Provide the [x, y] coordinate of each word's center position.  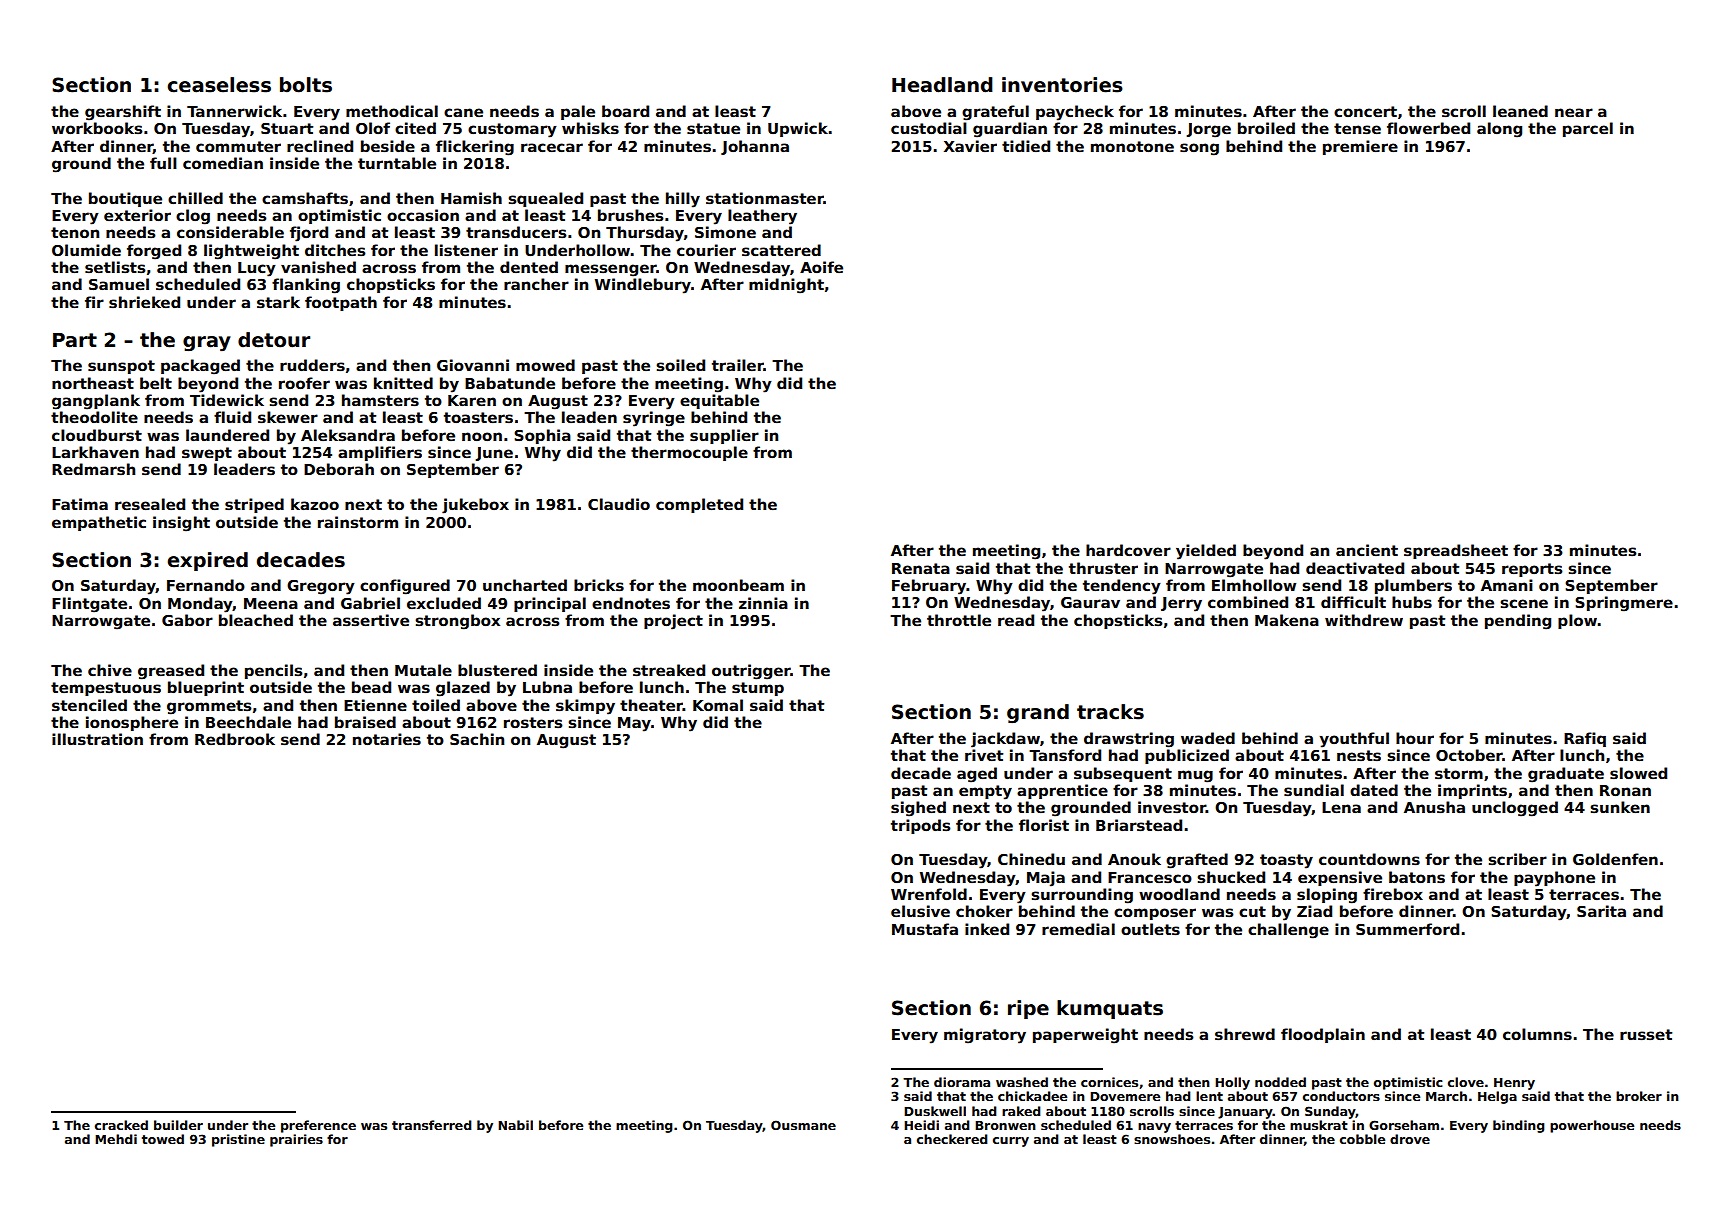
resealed [150, 504]
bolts [306, 85]
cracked [121, 1125]
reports [1532, 570]
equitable [719, 401]
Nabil [515, 1125]
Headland [942, 85]
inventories [1062, 85]
